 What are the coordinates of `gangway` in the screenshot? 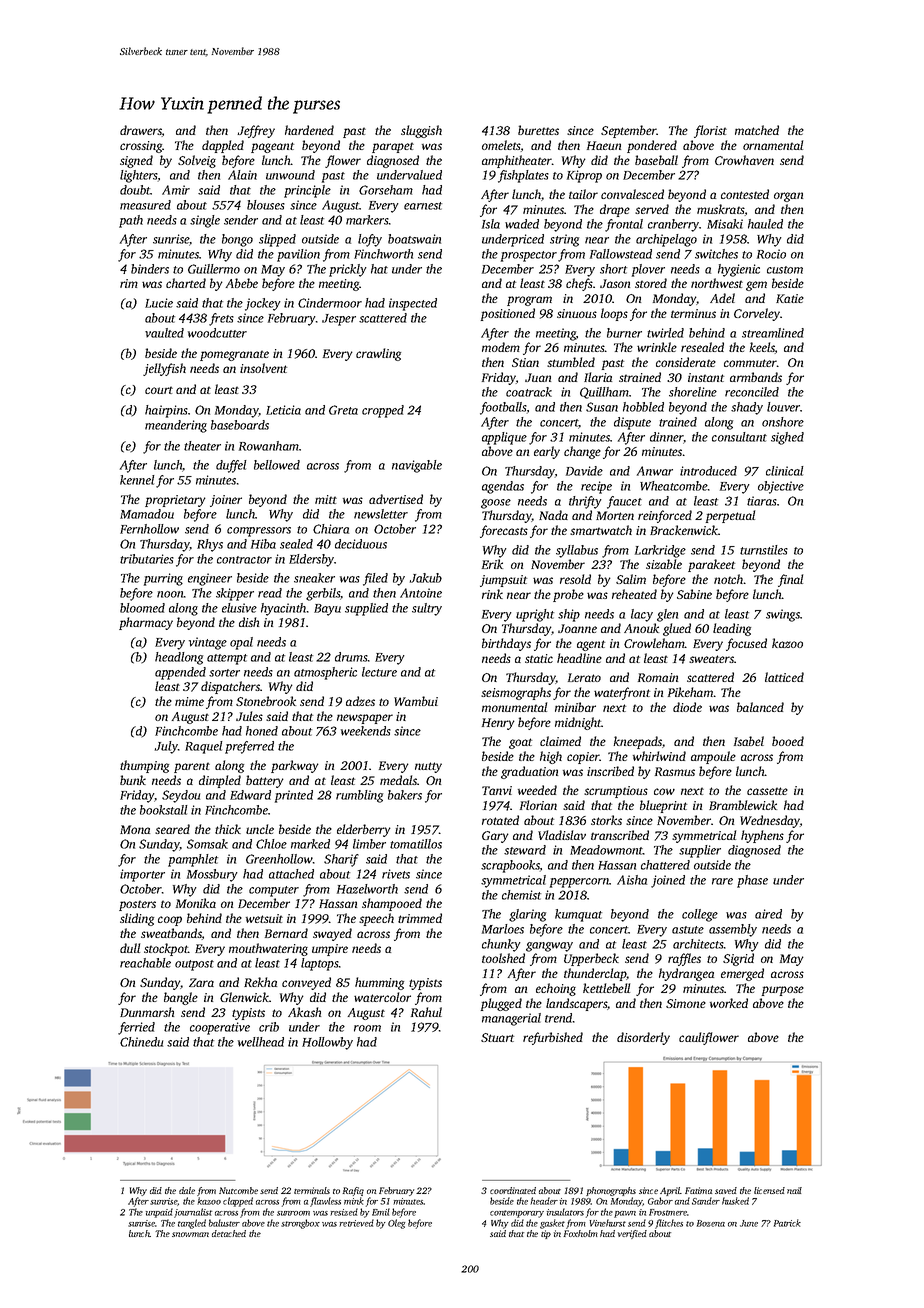 It's located at (549, 947).
